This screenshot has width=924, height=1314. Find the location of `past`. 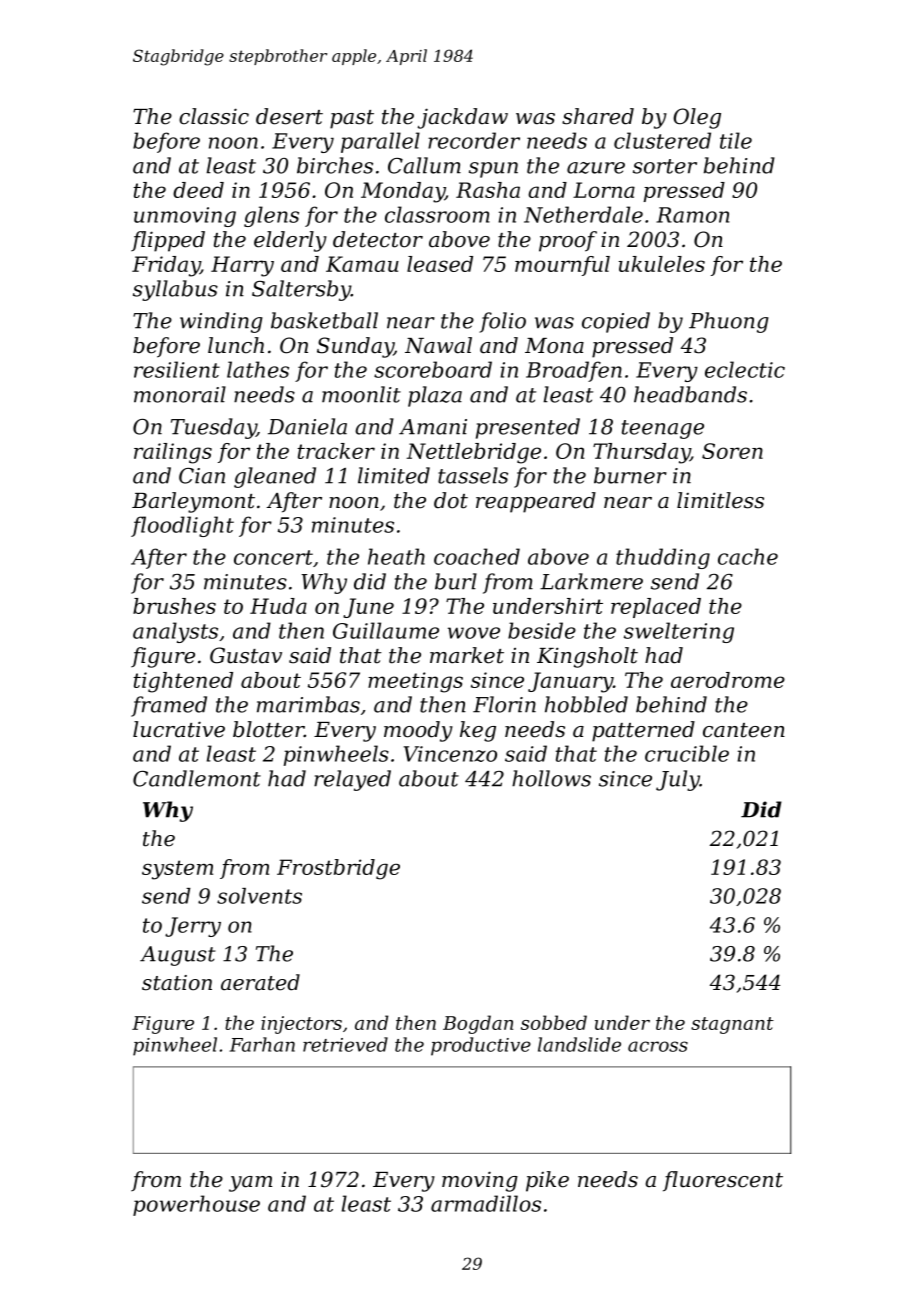

past is located at coordinates (352, 119).
